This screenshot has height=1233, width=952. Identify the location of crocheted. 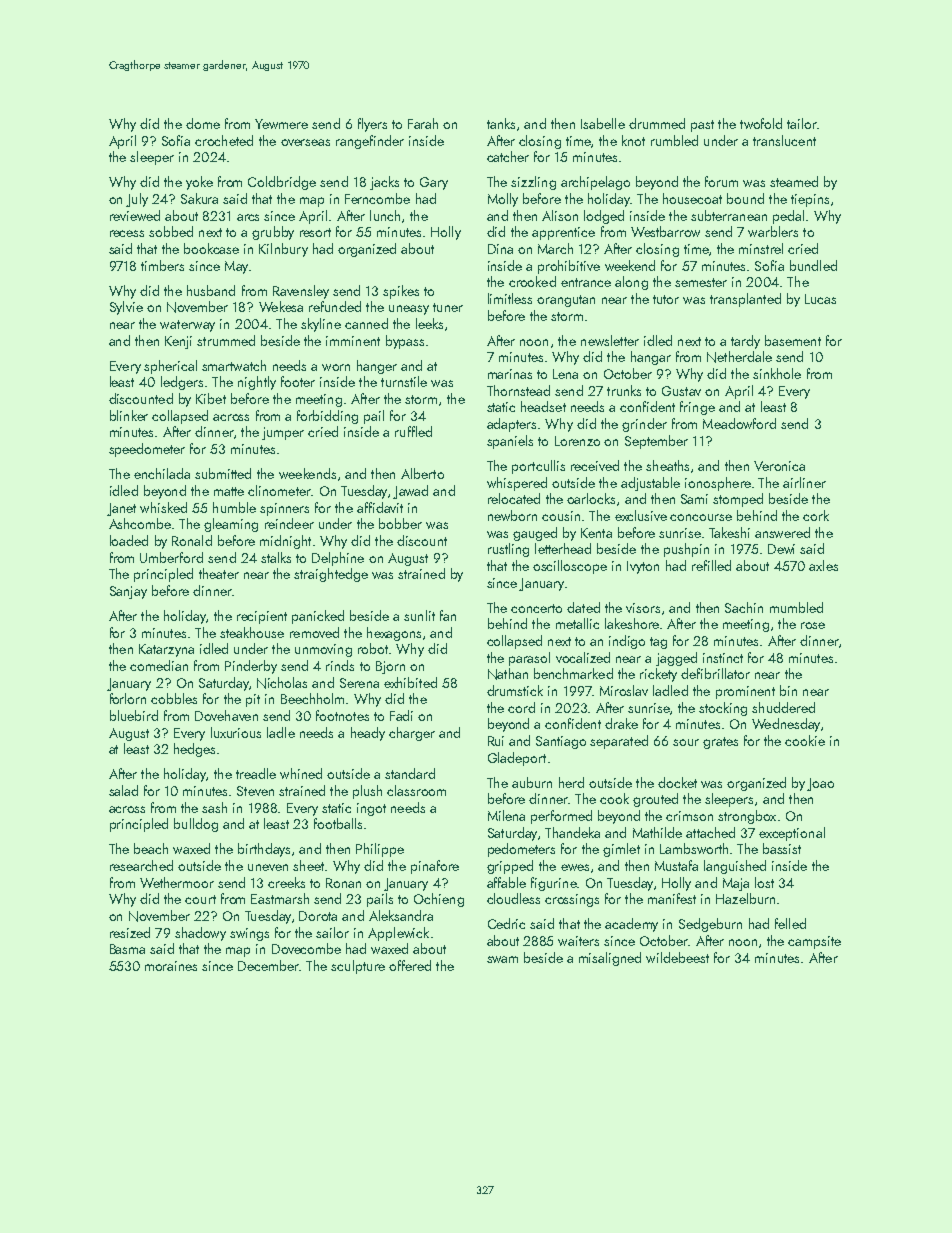
(224, 140).
